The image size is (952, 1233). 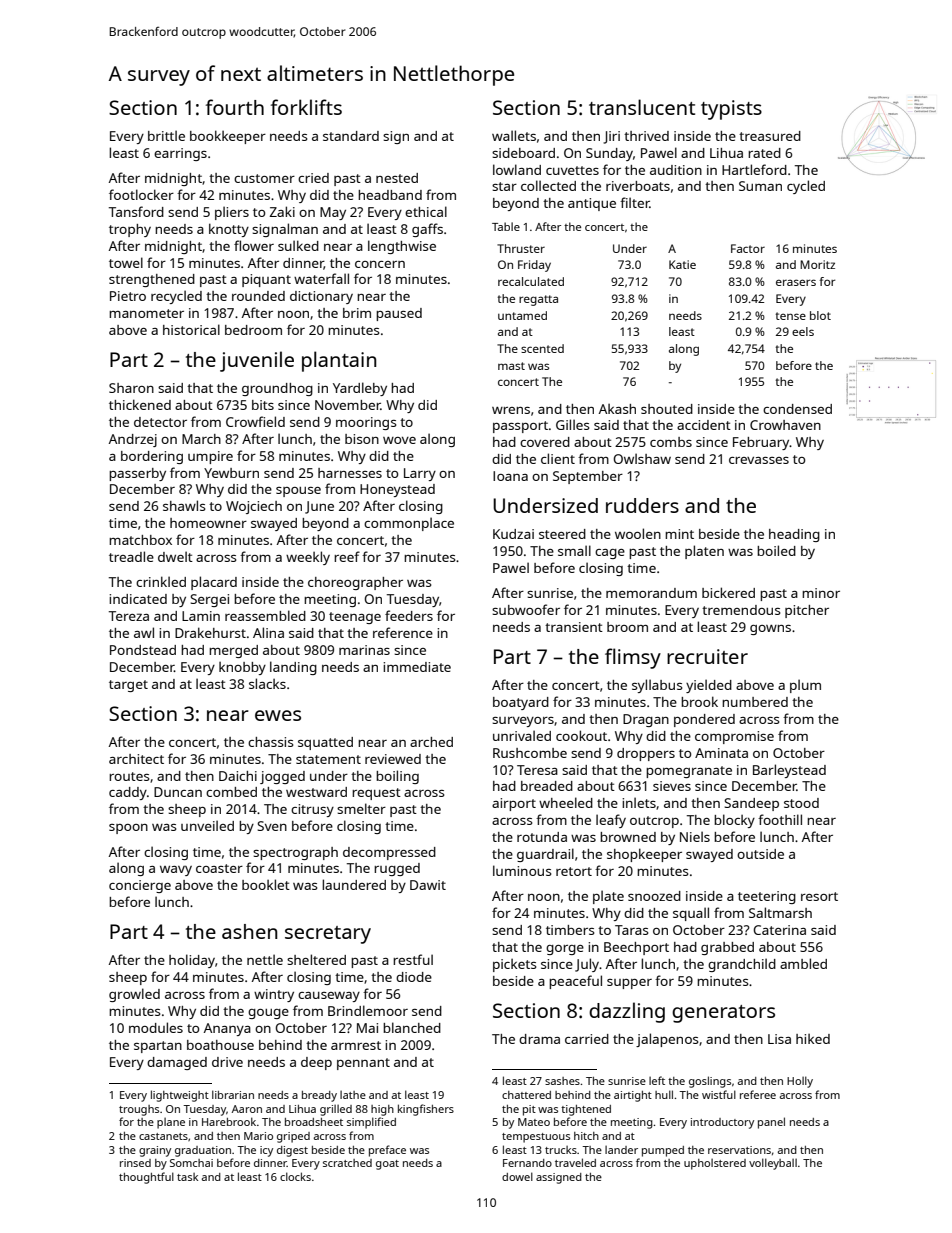 I want to click on concierge, so click(x=140, y=886).
